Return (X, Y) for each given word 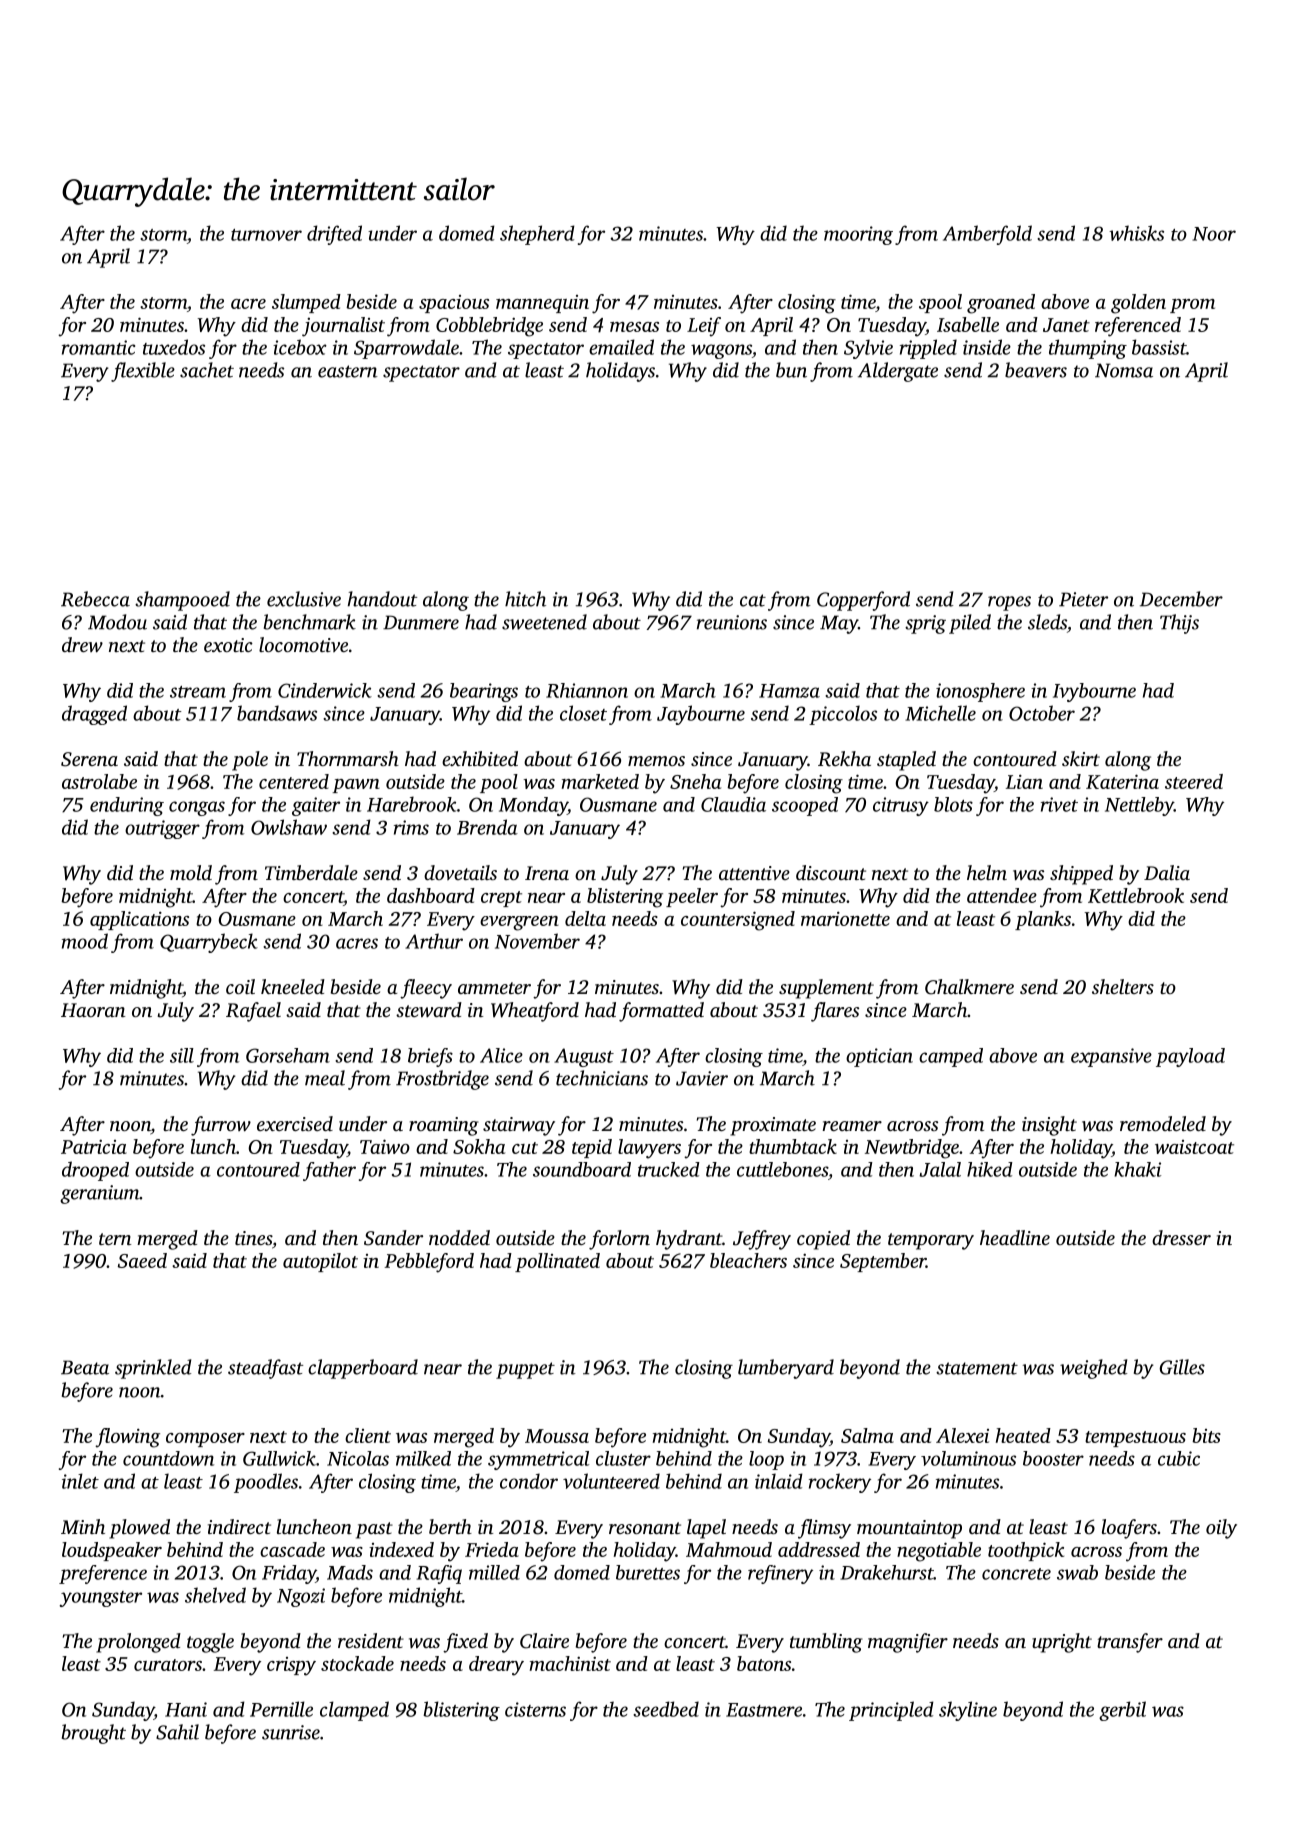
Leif (704, 327)
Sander (393, 1238)
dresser (1181, 1237)
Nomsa (1124, 370)
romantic (98, 347)
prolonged (138, 1643)
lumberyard (786, 1369)
